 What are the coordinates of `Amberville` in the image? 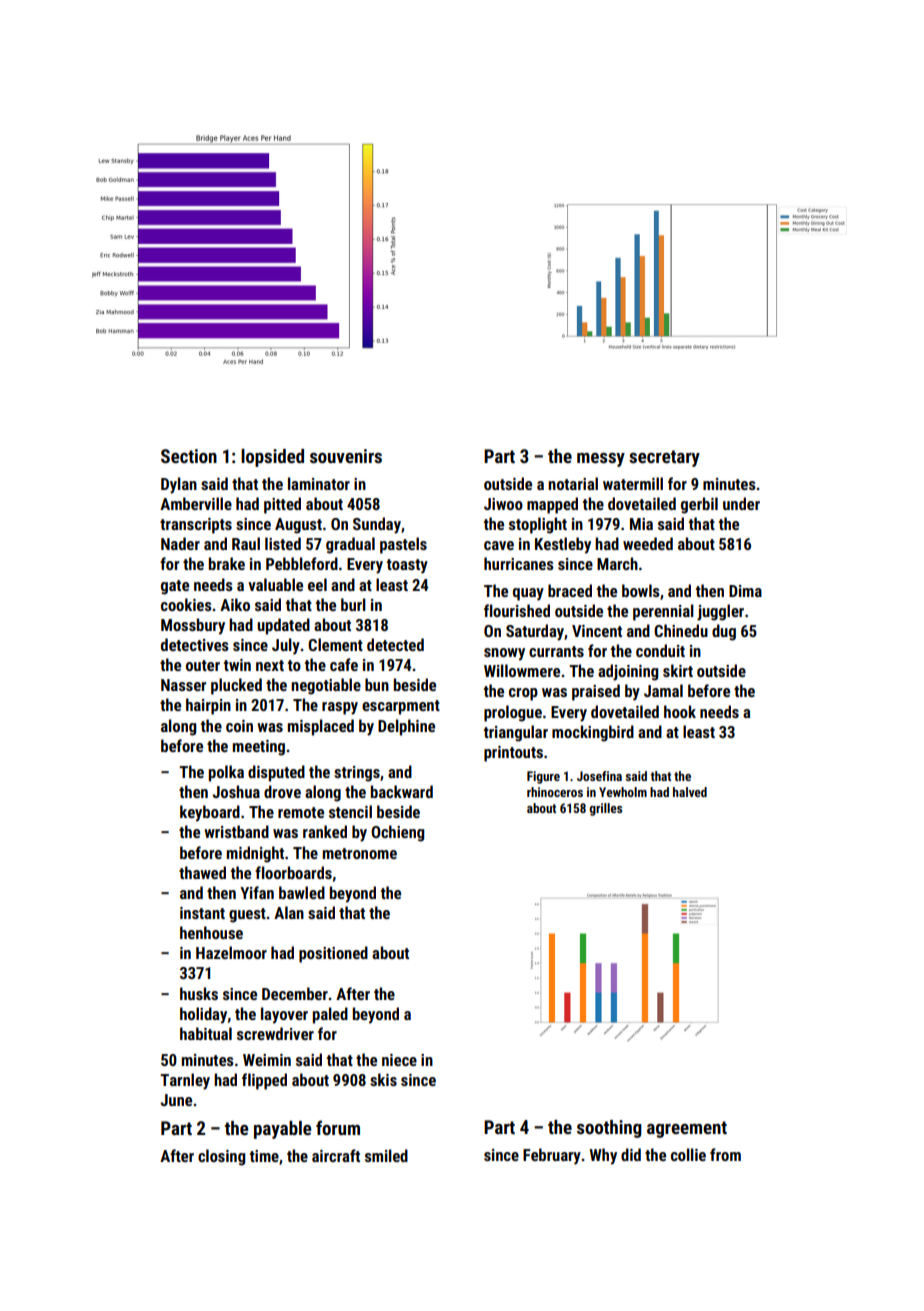 It's located at (196, 503).
